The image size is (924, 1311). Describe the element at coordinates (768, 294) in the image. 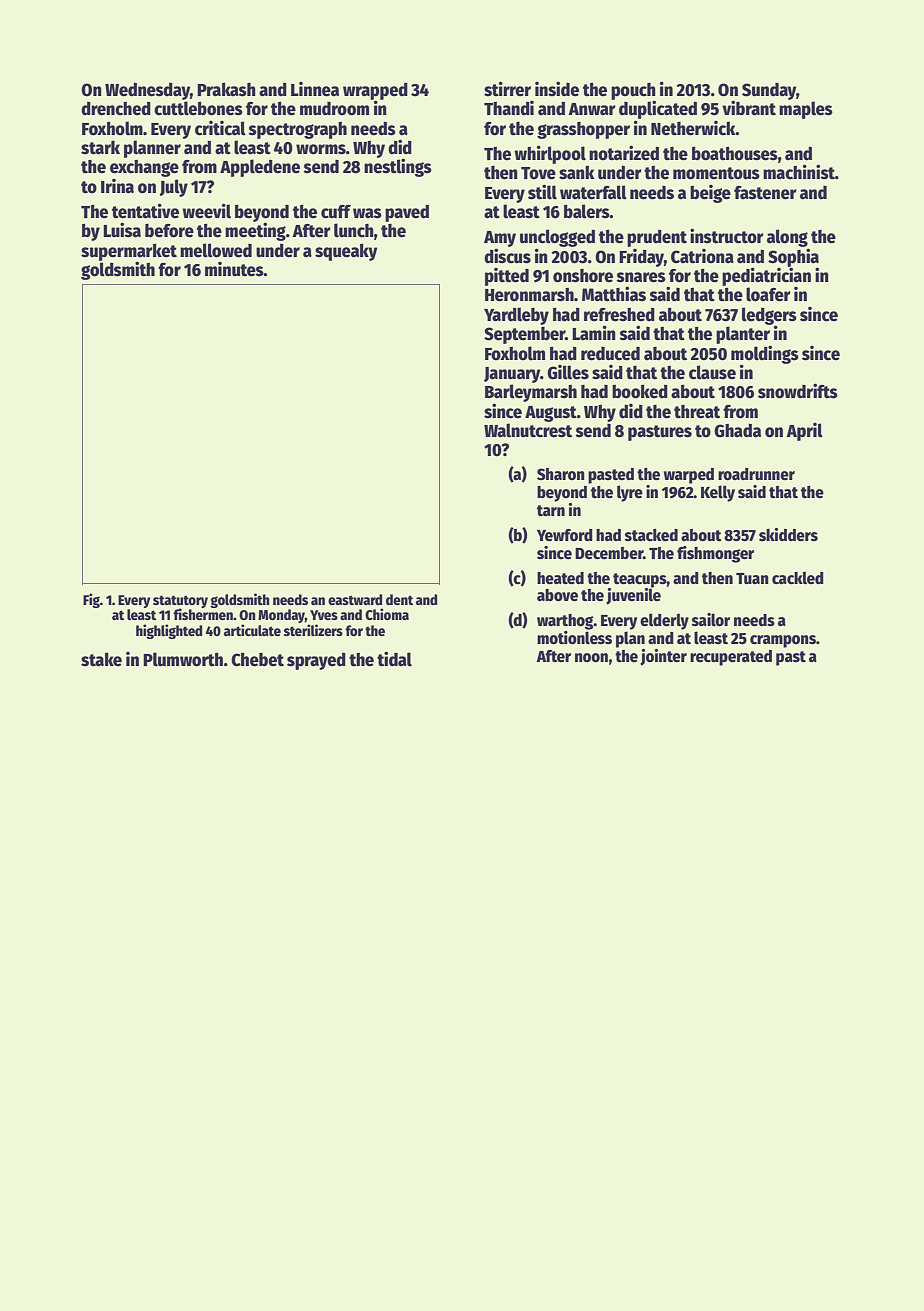

I see `loafer` at that location.
